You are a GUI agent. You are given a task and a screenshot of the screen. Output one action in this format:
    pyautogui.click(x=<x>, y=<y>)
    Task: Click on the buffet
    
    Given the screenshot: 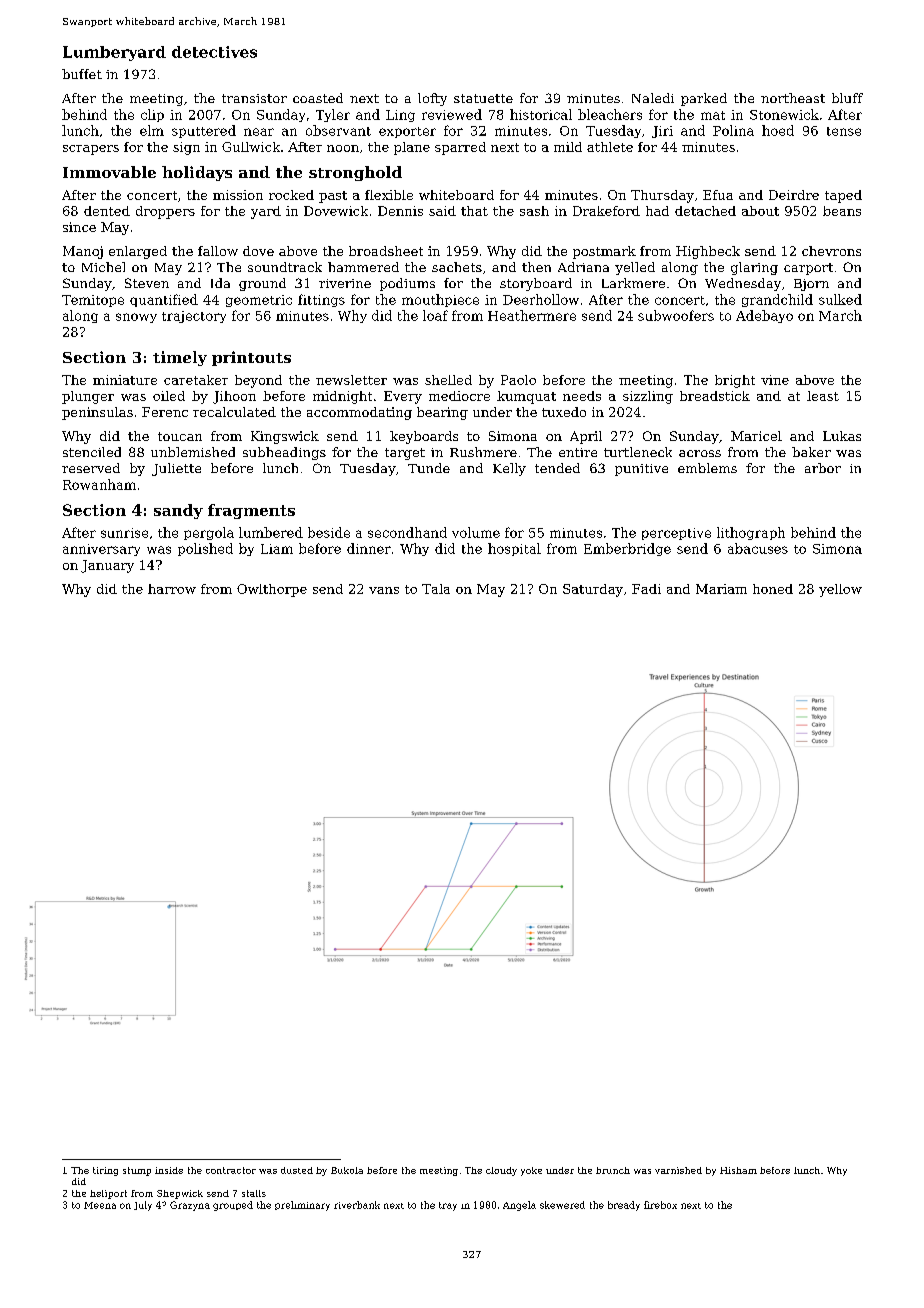 What is the action you would take?
    pyautogui.click(x=82, y=74)
